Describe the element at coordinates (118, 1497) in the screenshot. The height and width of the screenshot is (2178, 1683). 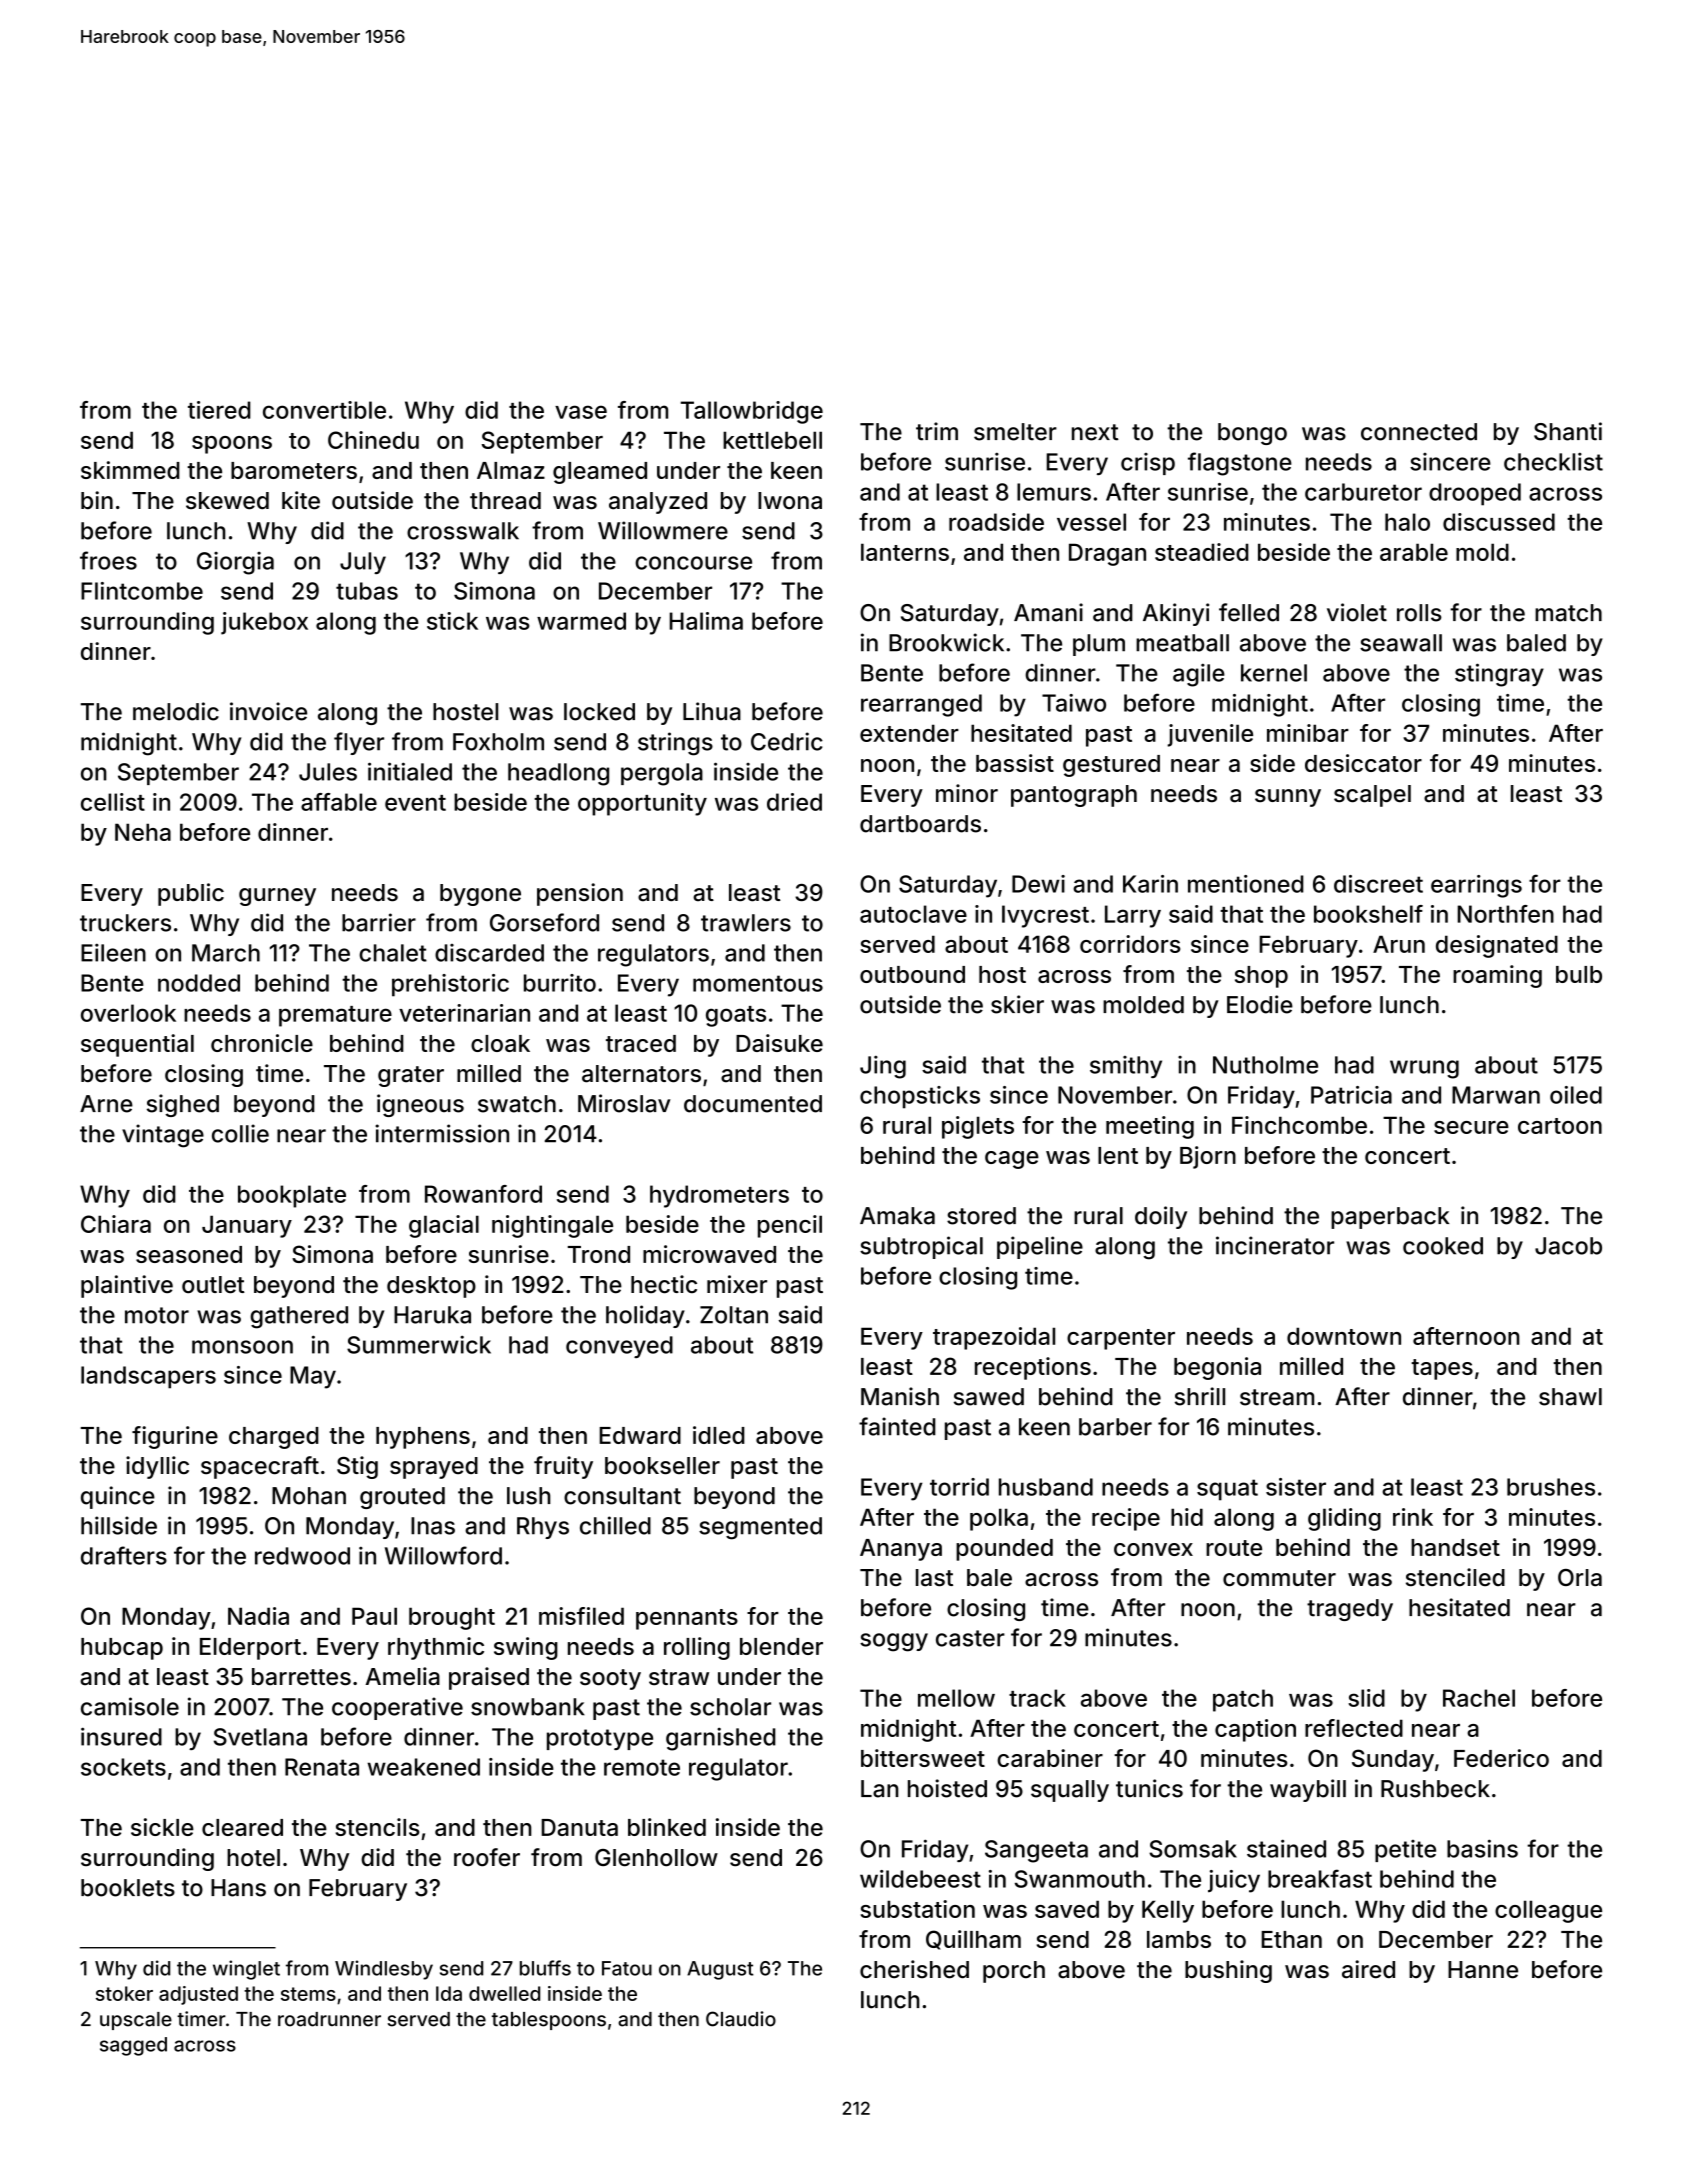
I see `quince` at that location.
